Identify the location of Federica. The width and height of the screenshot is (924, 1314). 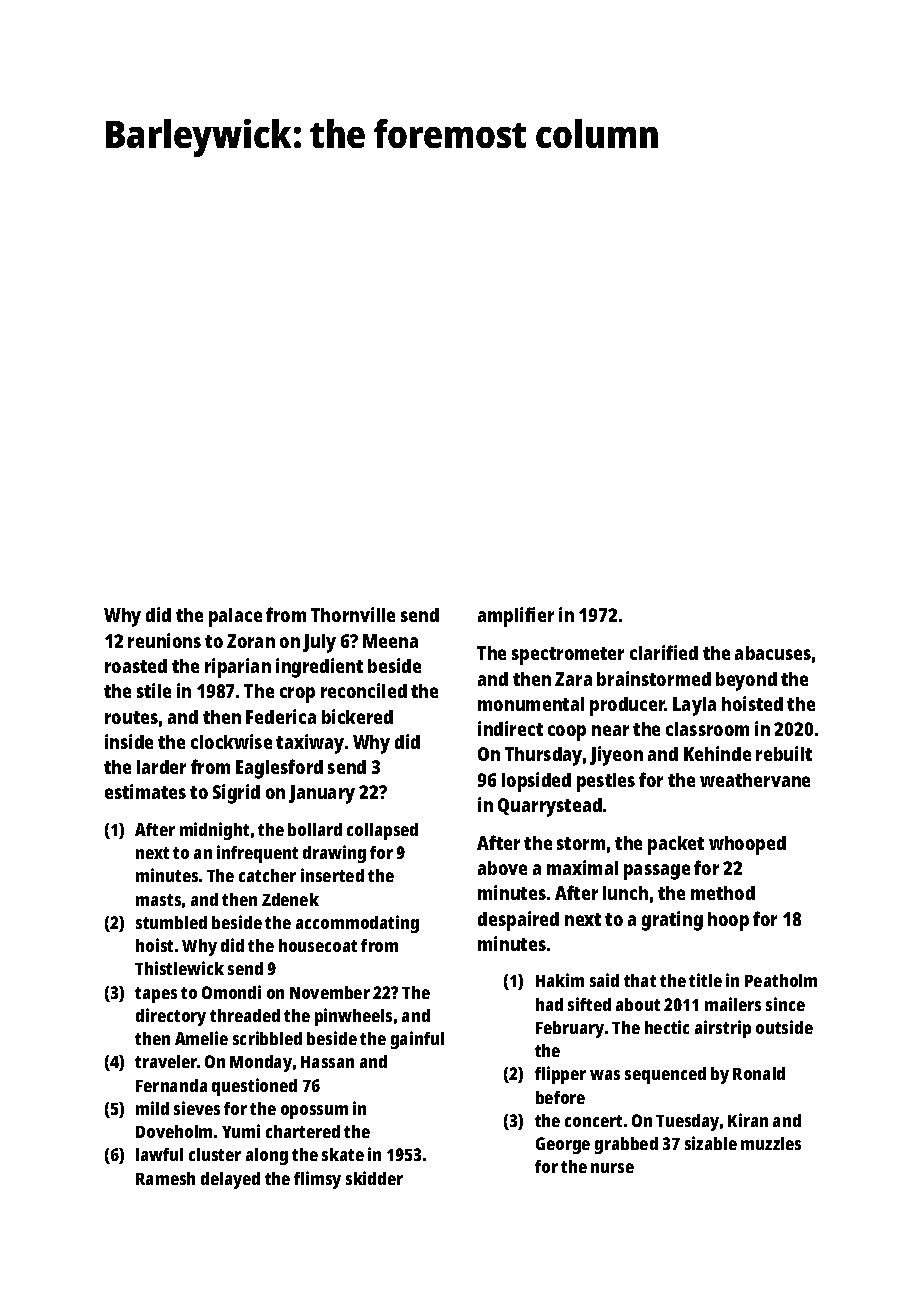
(281, 716).
